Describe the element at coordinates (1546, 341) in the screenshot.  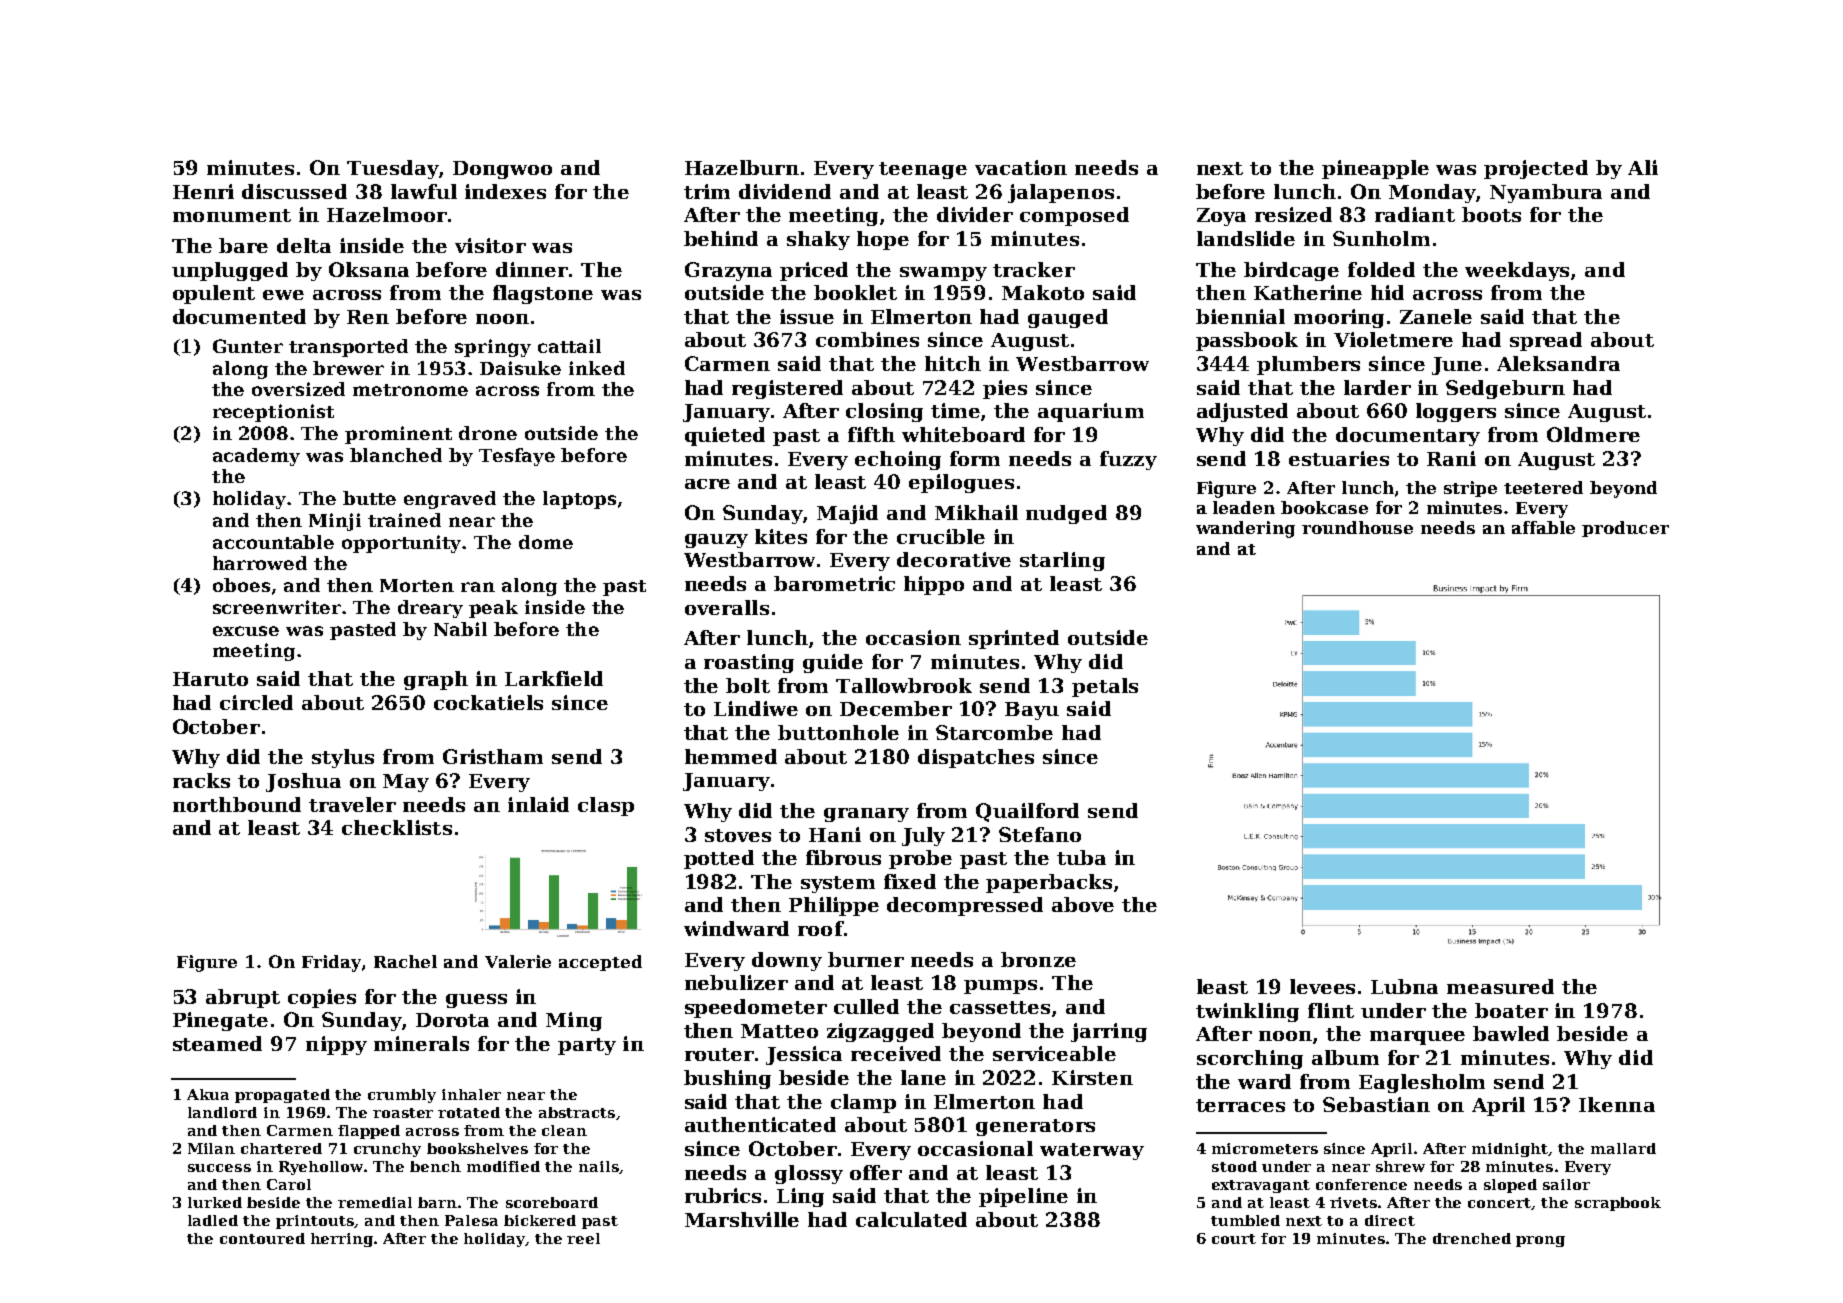
I see `spread` at that location.
